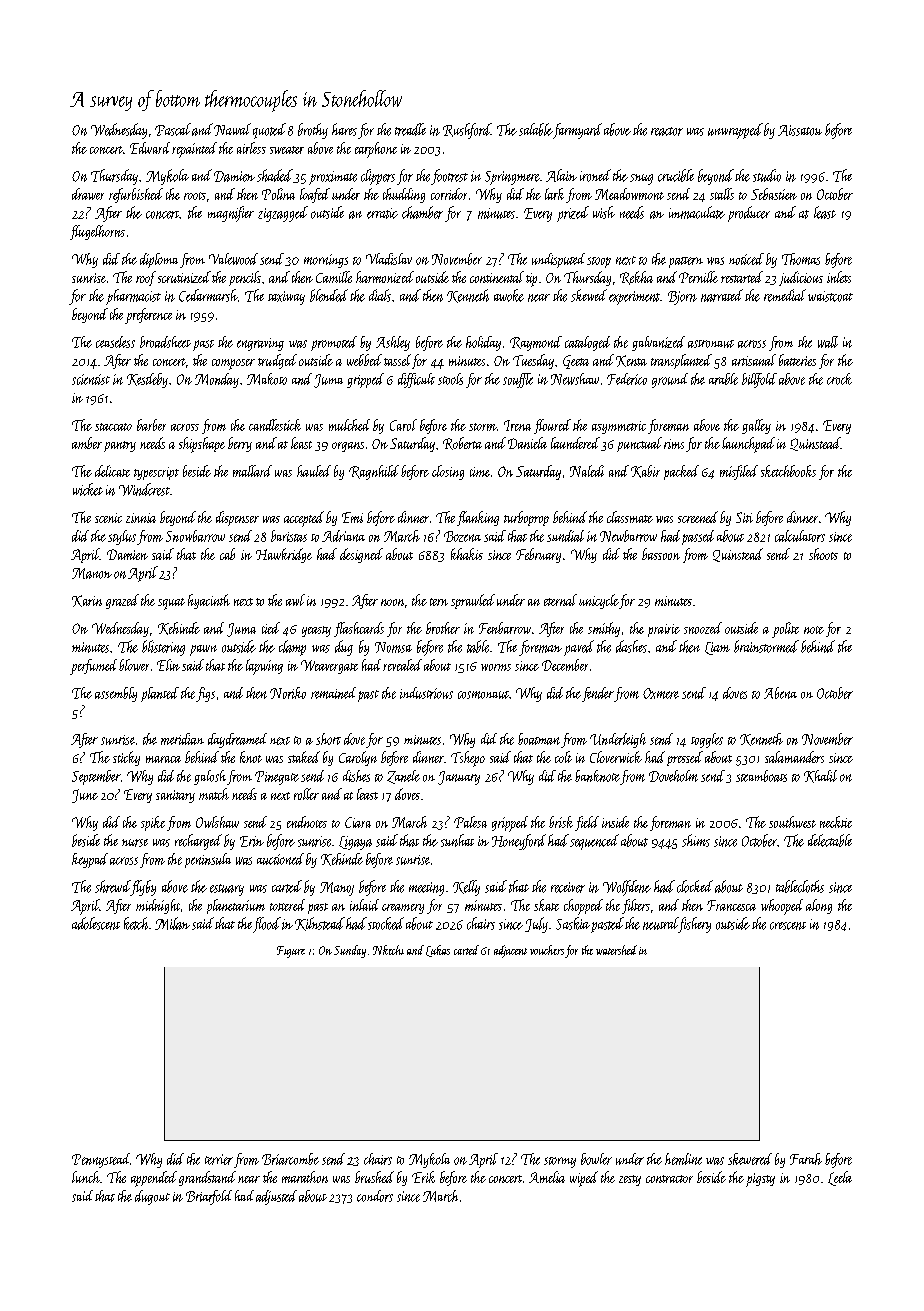 The width and height of the screenshot is (924, 1311). I want to click on floured, so click(552, 426).
